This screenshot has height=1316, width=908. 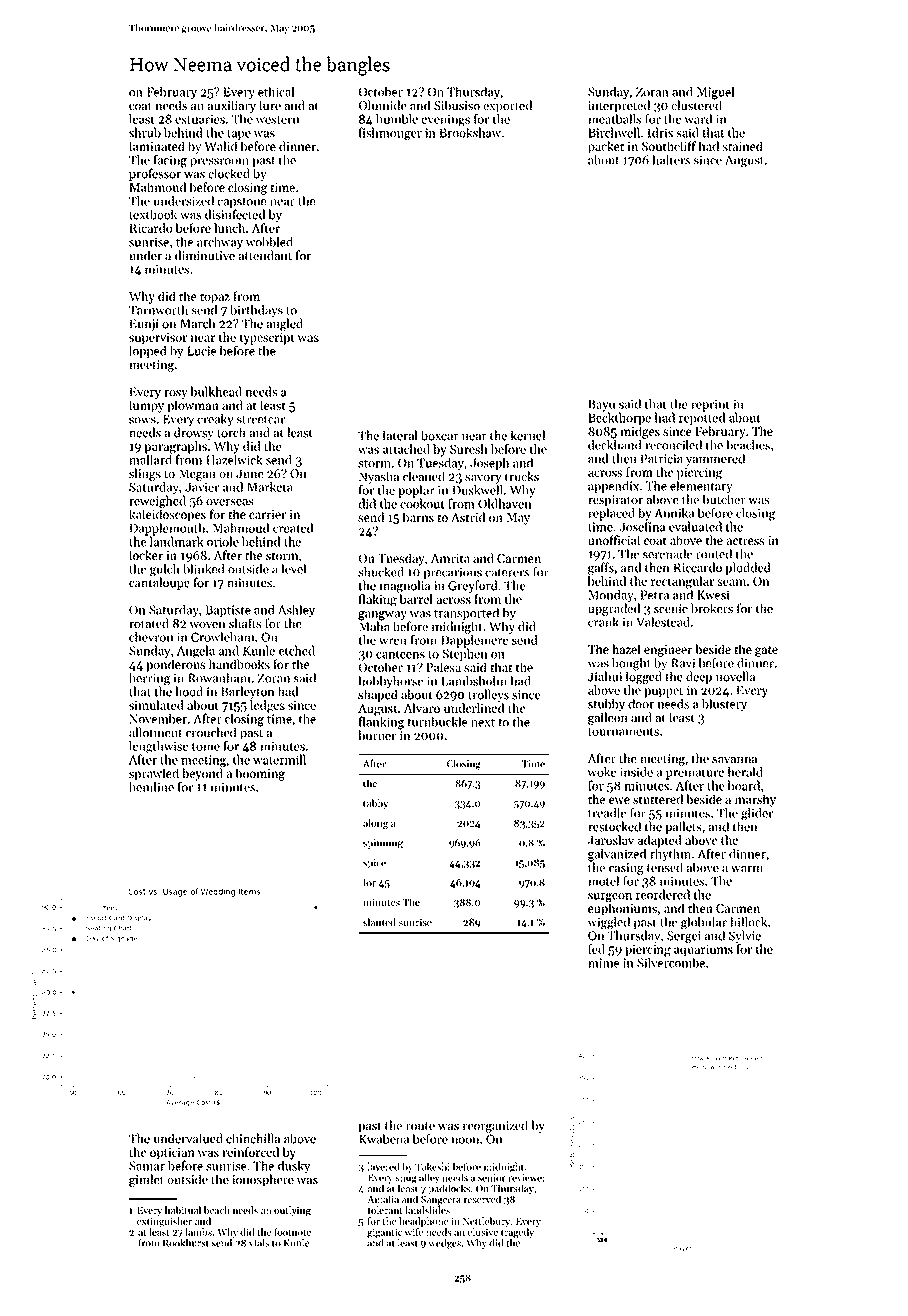 I want to click on chinchilla, so click(x=253, y=1138).
